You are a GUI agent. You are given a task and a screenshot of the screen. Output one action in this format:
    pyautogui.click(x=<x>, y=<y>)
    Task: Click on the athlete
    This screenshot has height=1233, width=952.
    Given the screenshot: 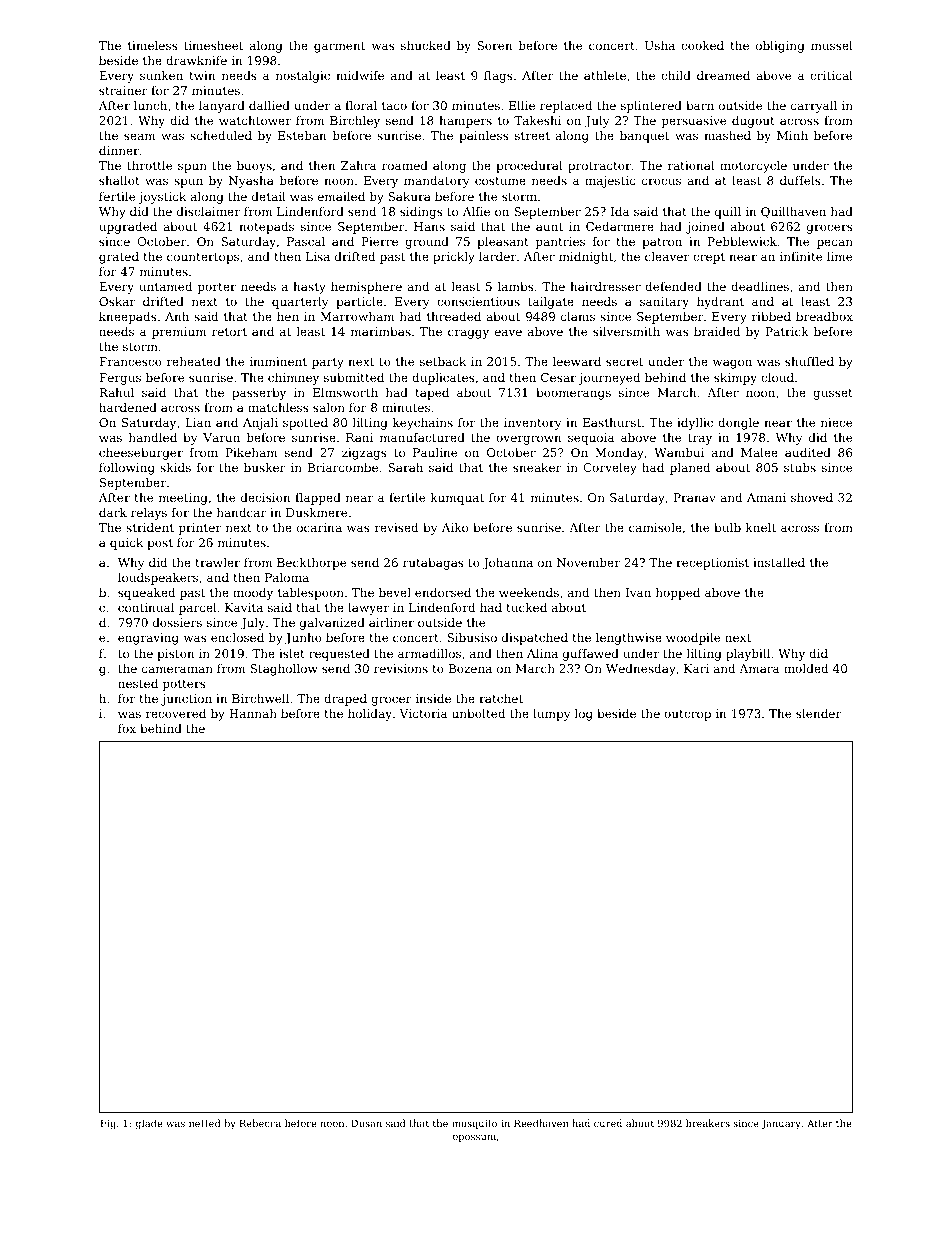 What is the action you would take?
    pyautogui.click(x=605, y=75)
